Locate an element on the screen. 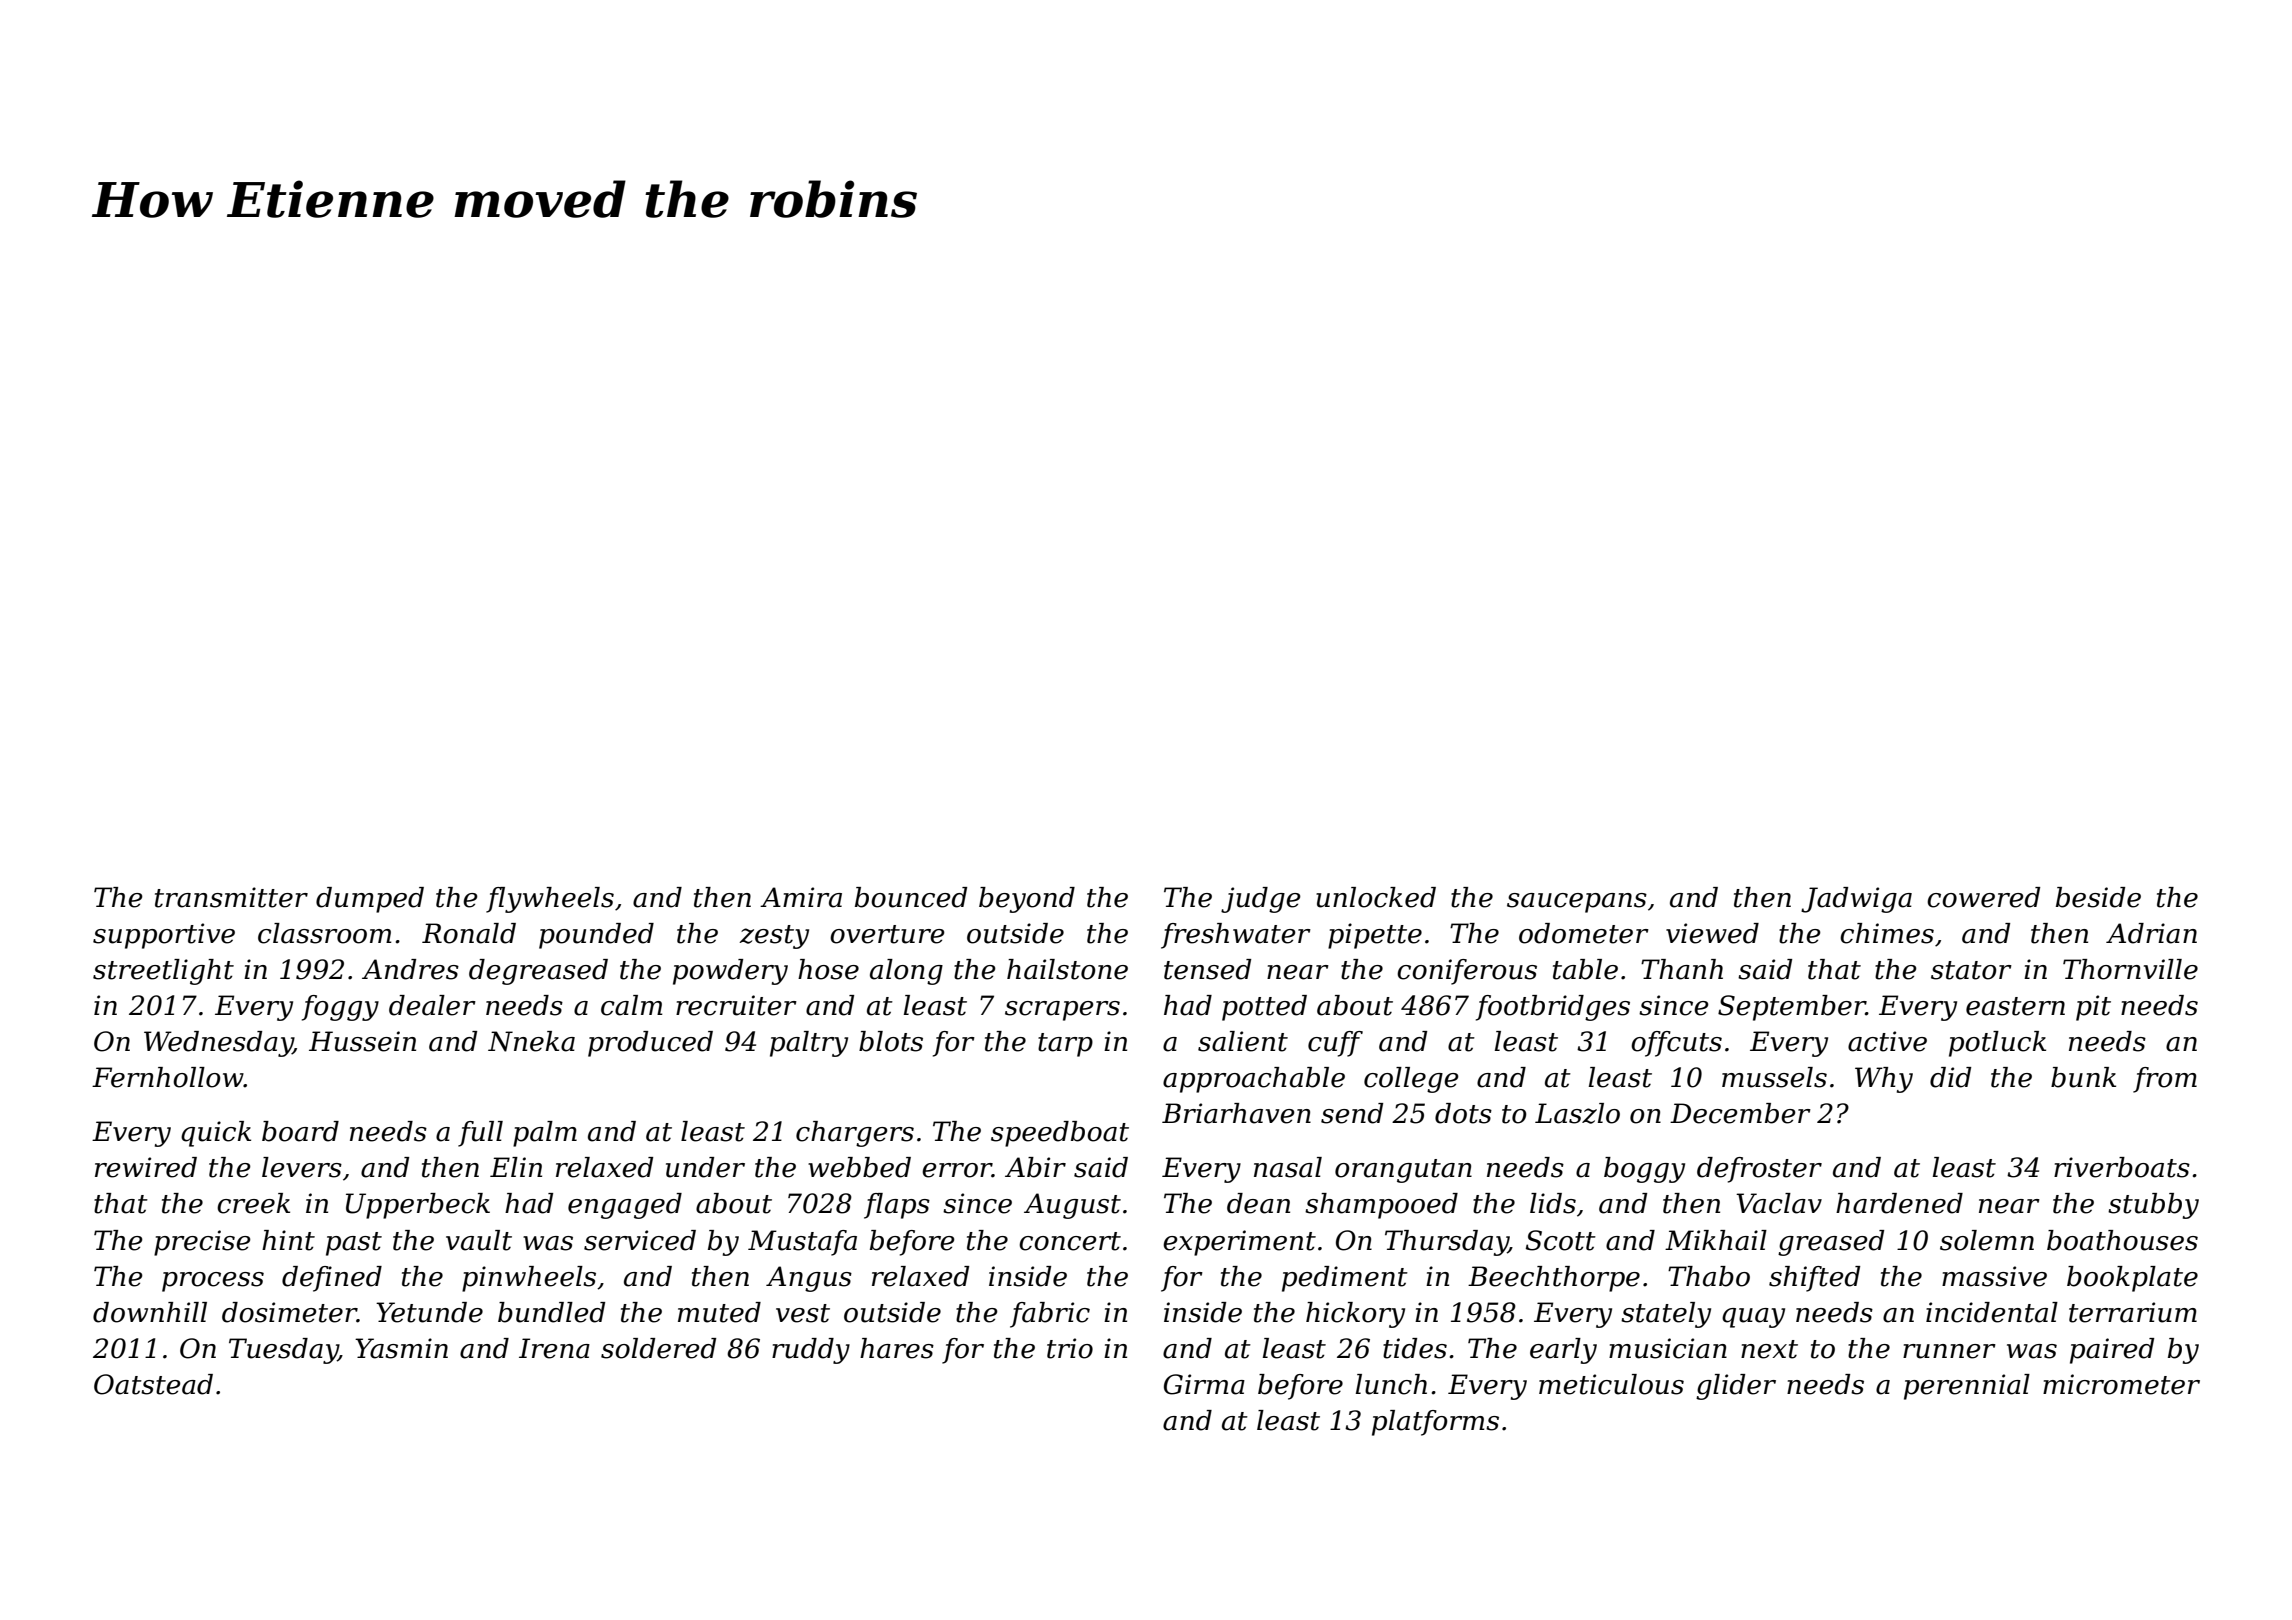 Image resolution: width=2292 pixels, height=1620 pixels. incidental is located at coordinates (1992, 1312).
